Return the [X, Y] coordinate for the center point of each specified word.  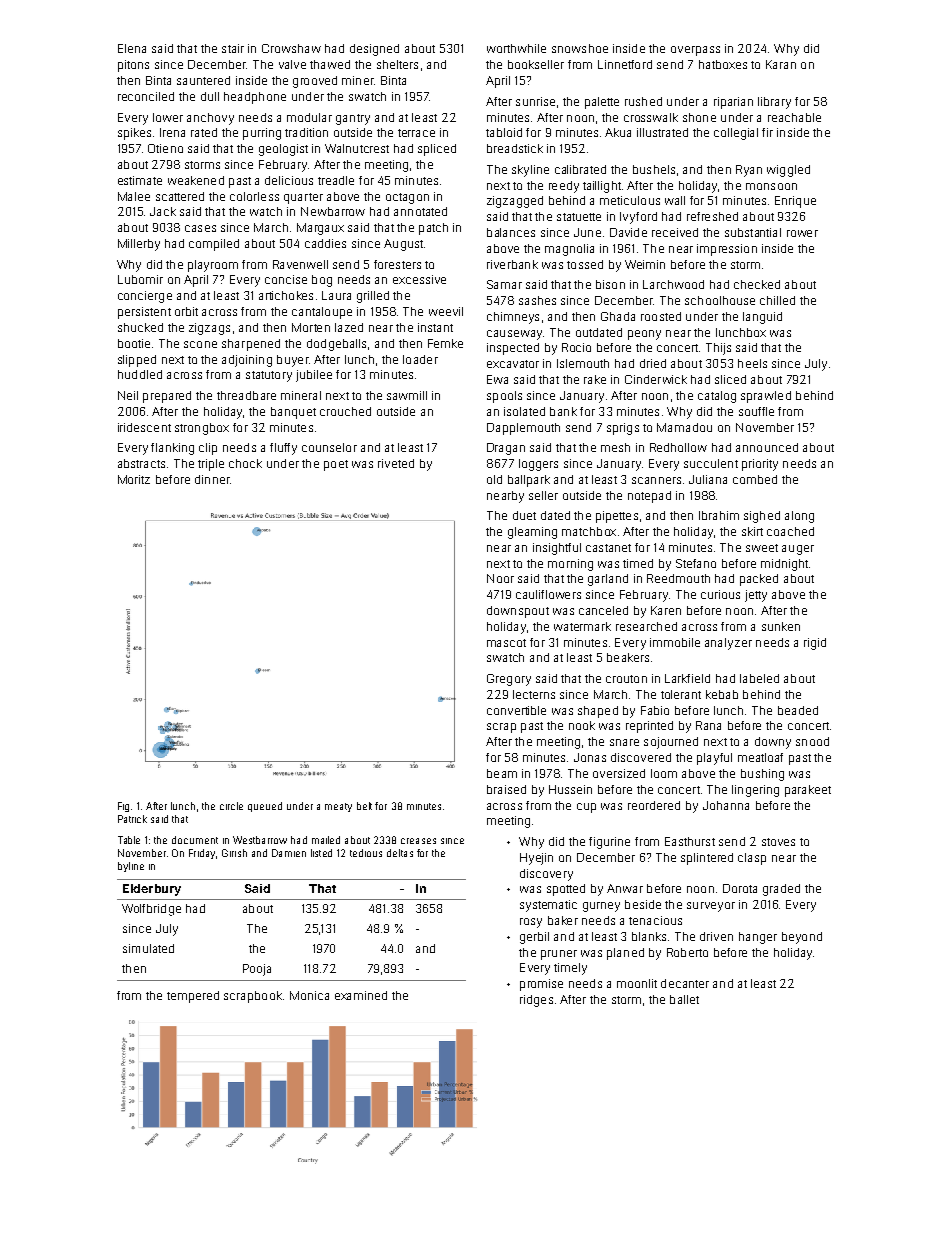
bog [322, 281]
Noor [500, 578]
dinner [212, 479]
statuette [579, 217]
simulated [148, 948]
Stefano [696, 563]
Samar [504, 284]
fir [767, 132]
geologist [283, 150]
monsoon [771, 186]
